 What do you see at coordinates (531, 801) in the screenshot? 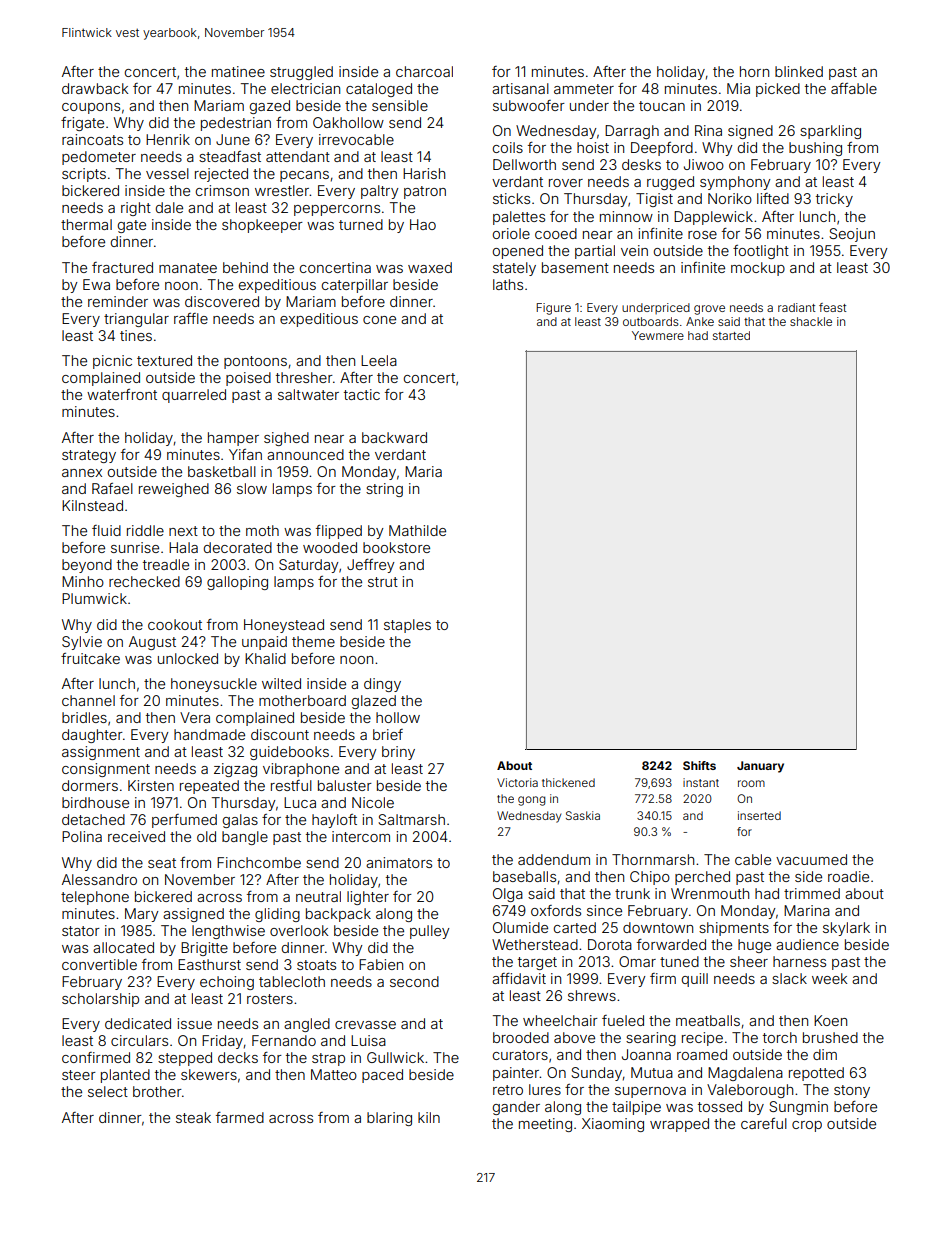
I see `gong` at bounding box center [531, 801].
